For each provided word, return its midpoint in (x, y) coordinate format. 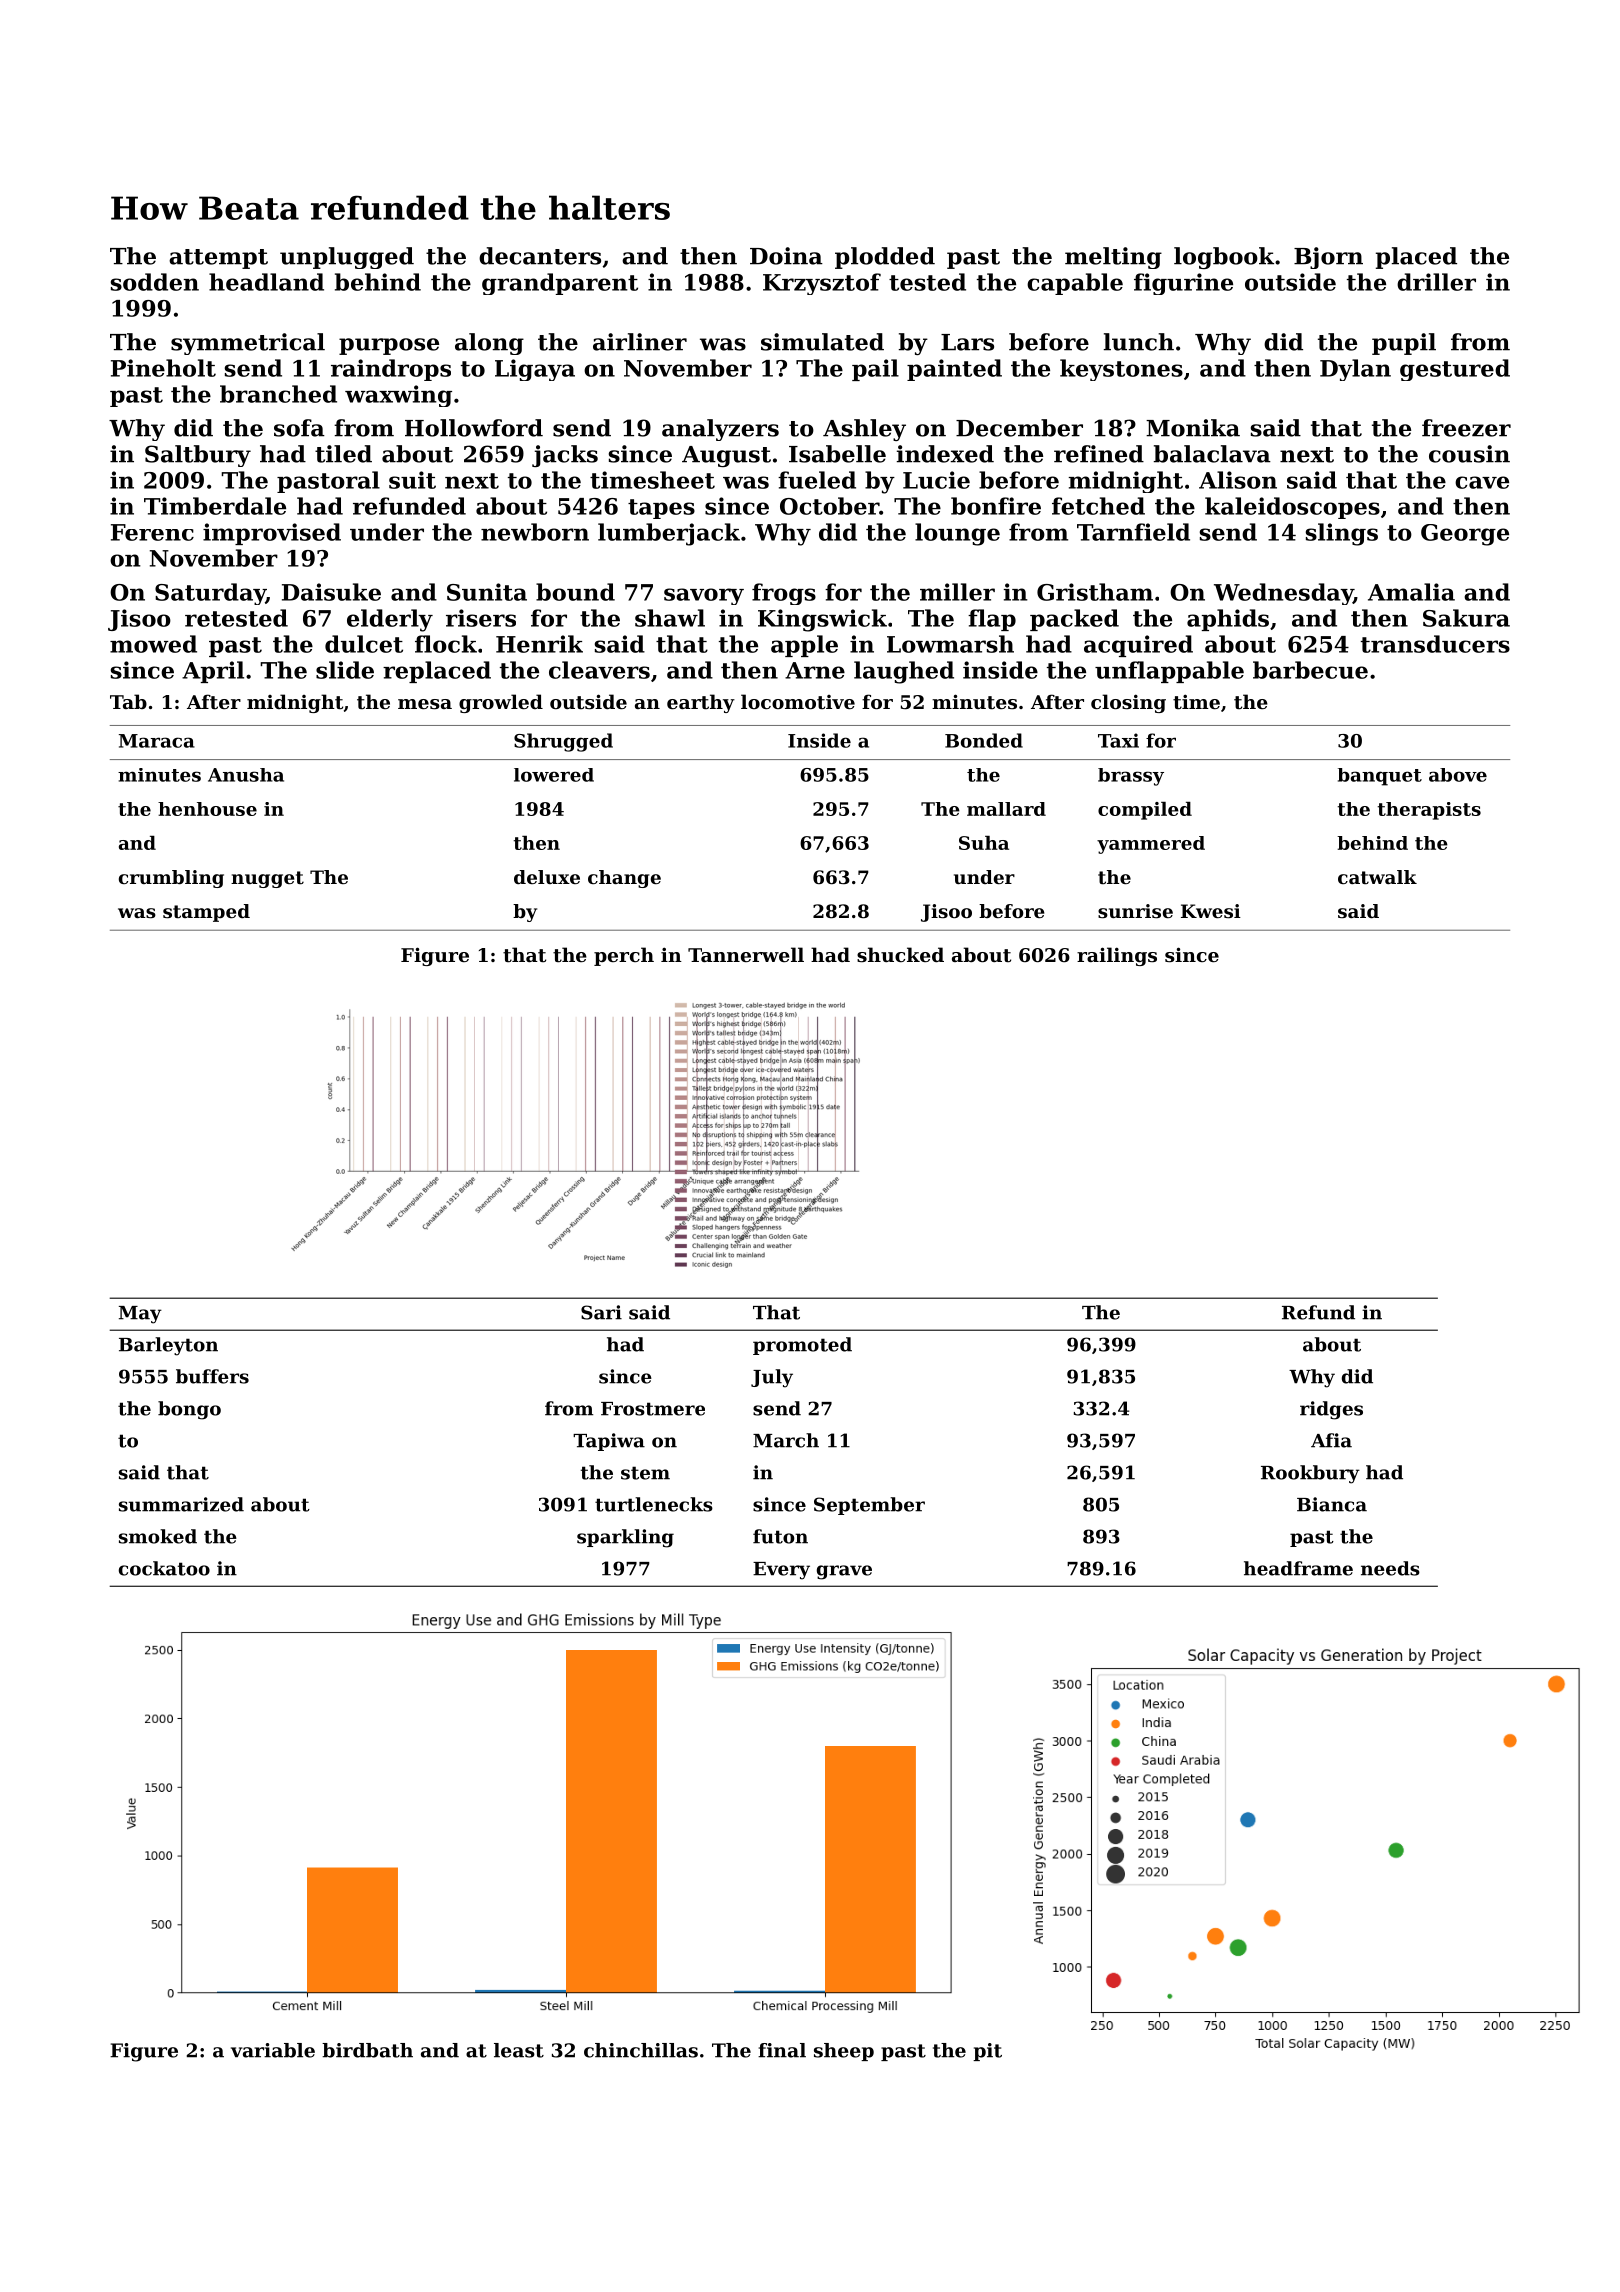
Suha (984, 843)
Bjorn (1328, 258)
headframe (1298, 1568)
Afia (1331, 1440)
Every (781, 1571)
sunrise (1135, 911)
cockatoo (164, 1568)
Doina (786, 256)
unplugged (347, 258)
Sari (601, 1312)
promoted (802, 1346)
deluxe (547, 877)
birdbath (367, 2050)
